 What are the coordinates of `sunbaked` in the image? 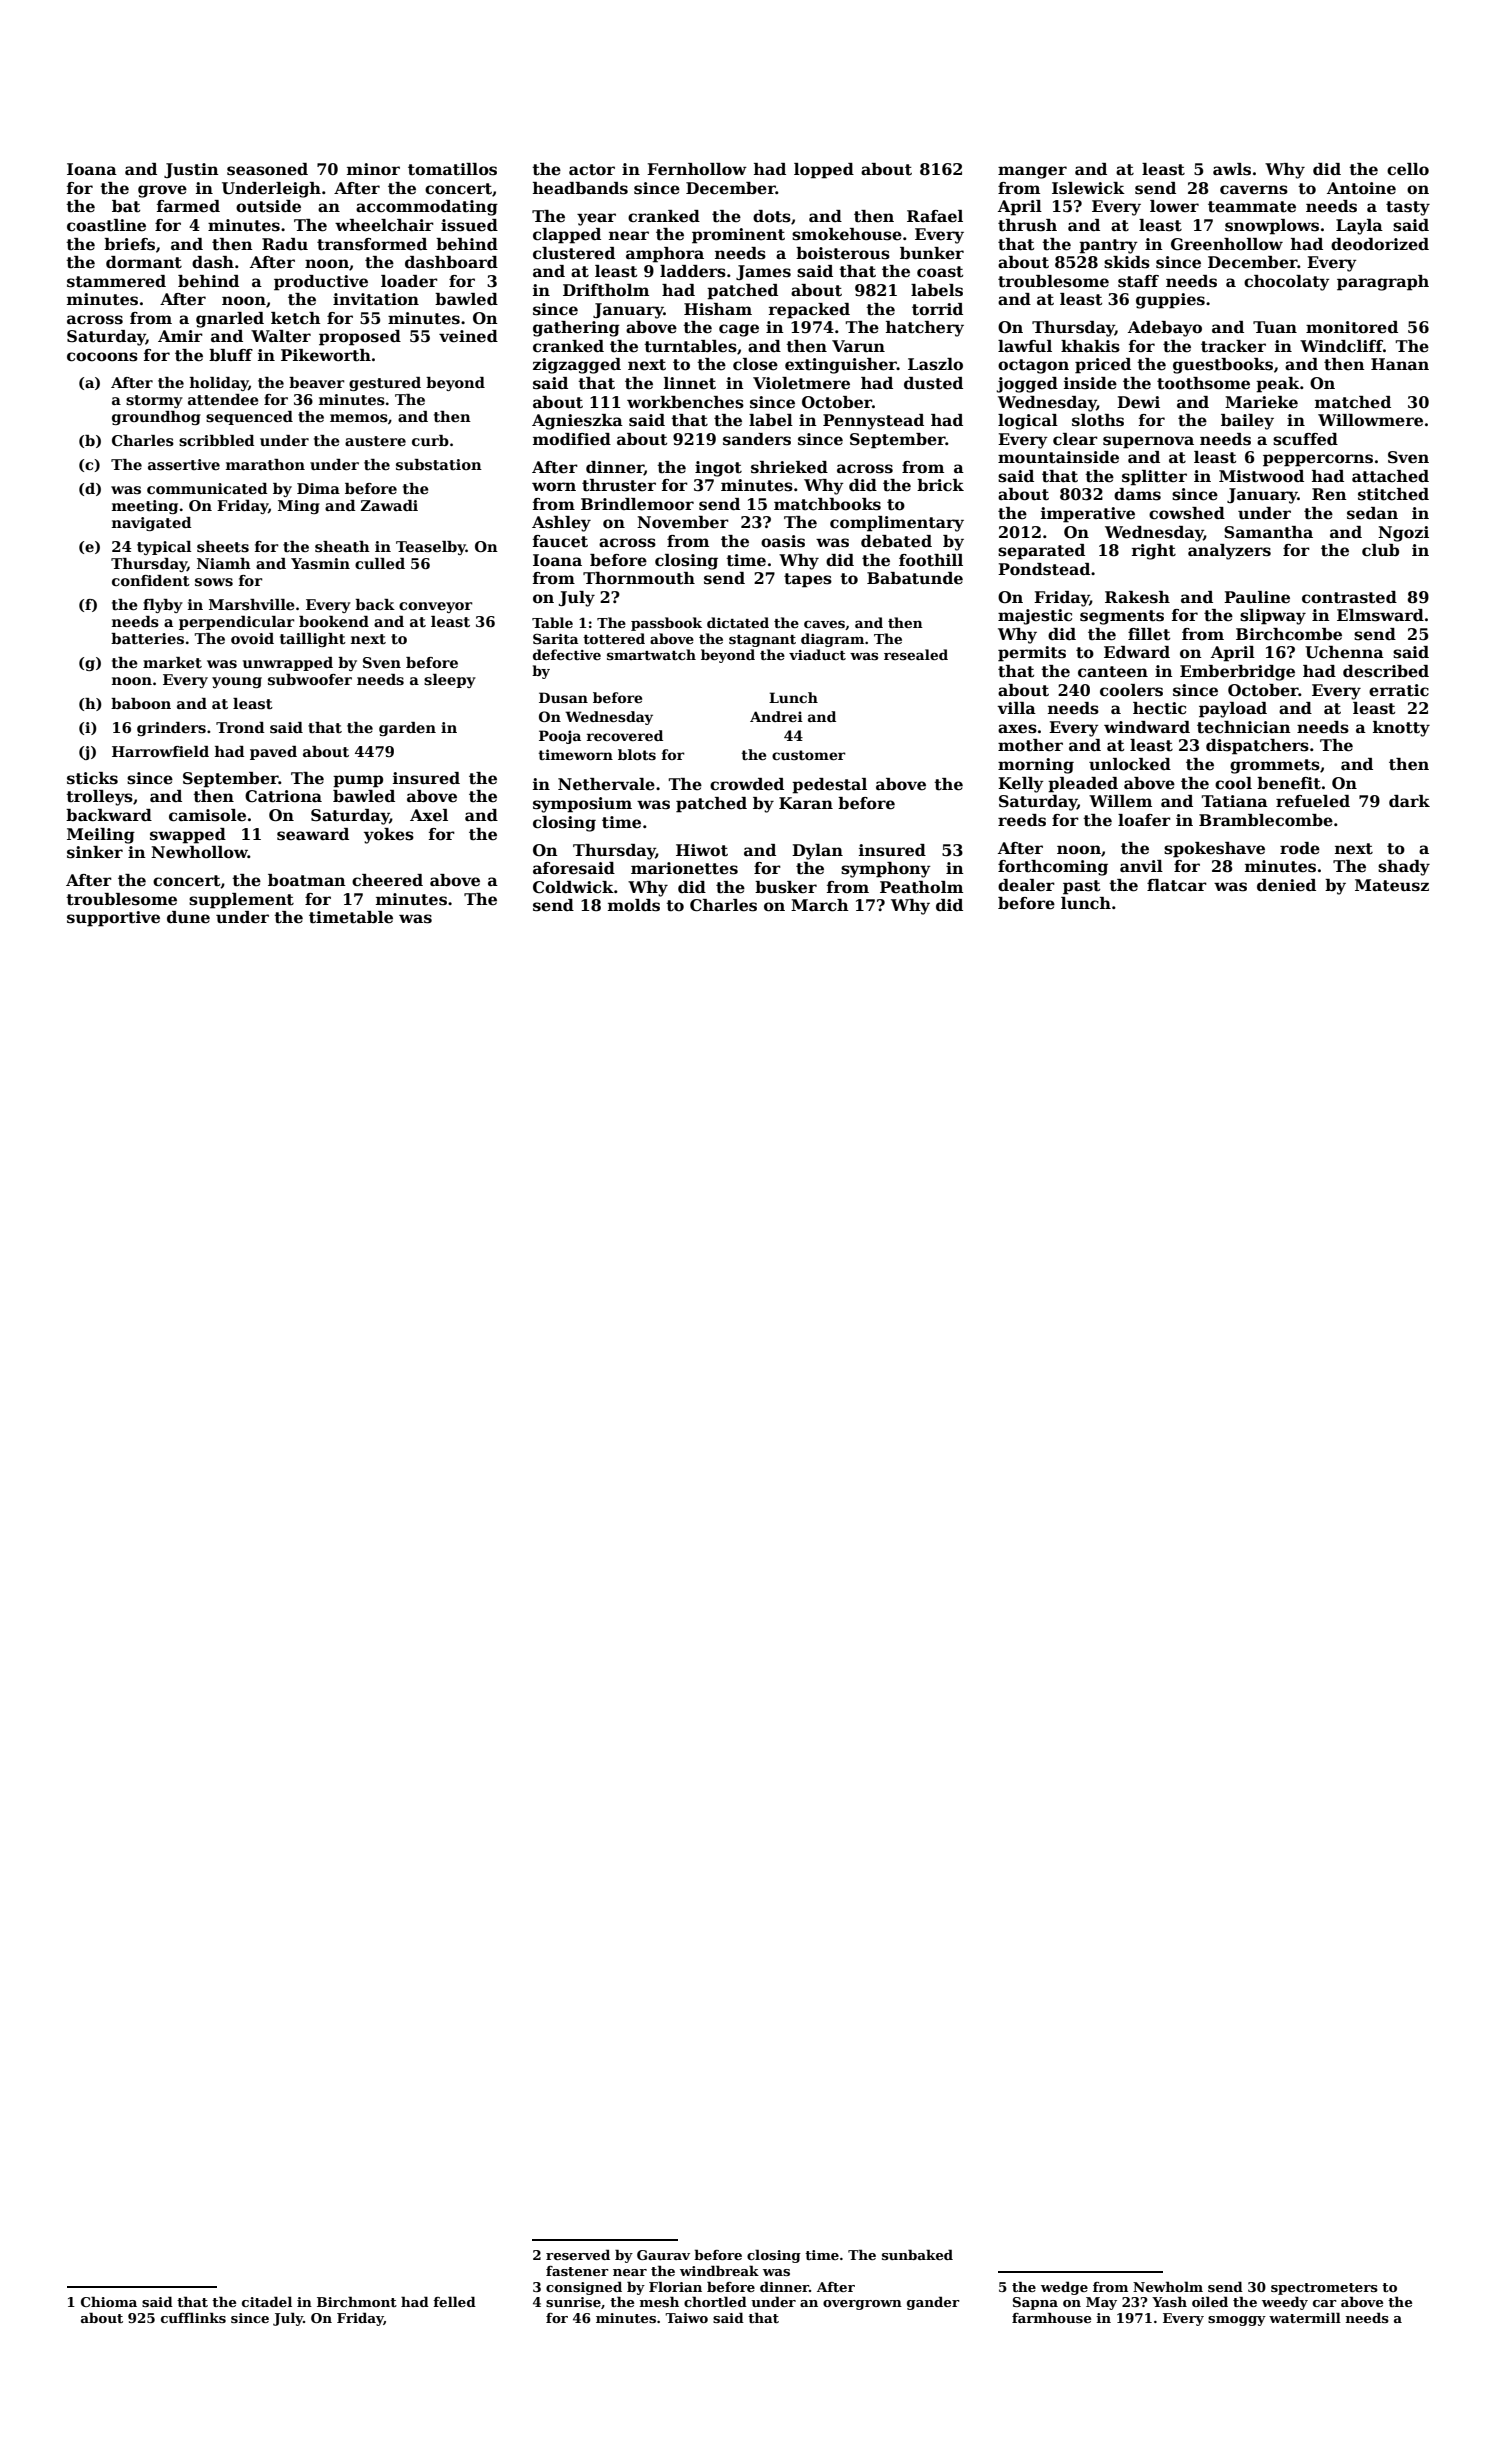 It's located at (917, 2254).
